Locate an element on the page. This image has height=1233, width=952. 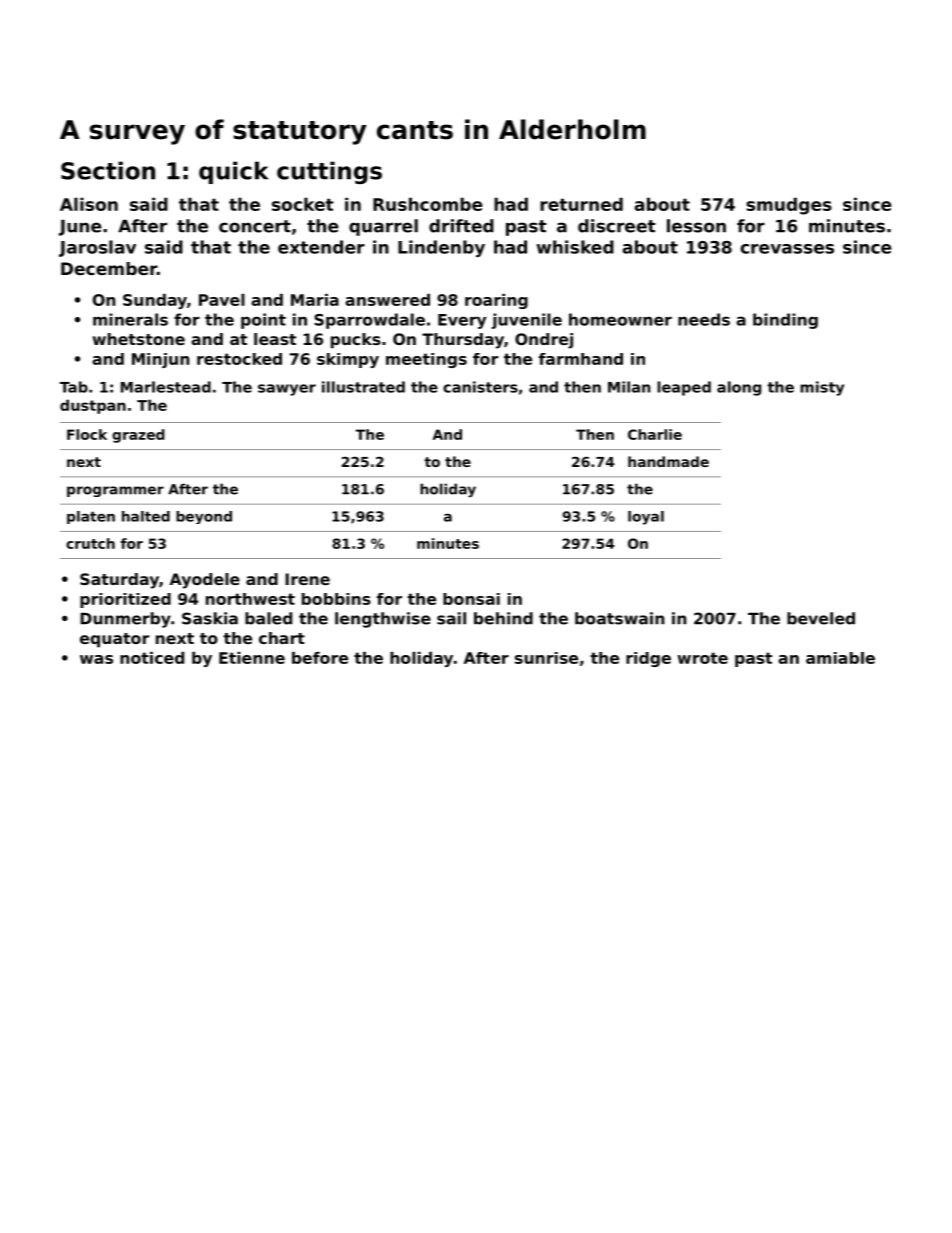
cuttings is located at coordinates (329, 172).
